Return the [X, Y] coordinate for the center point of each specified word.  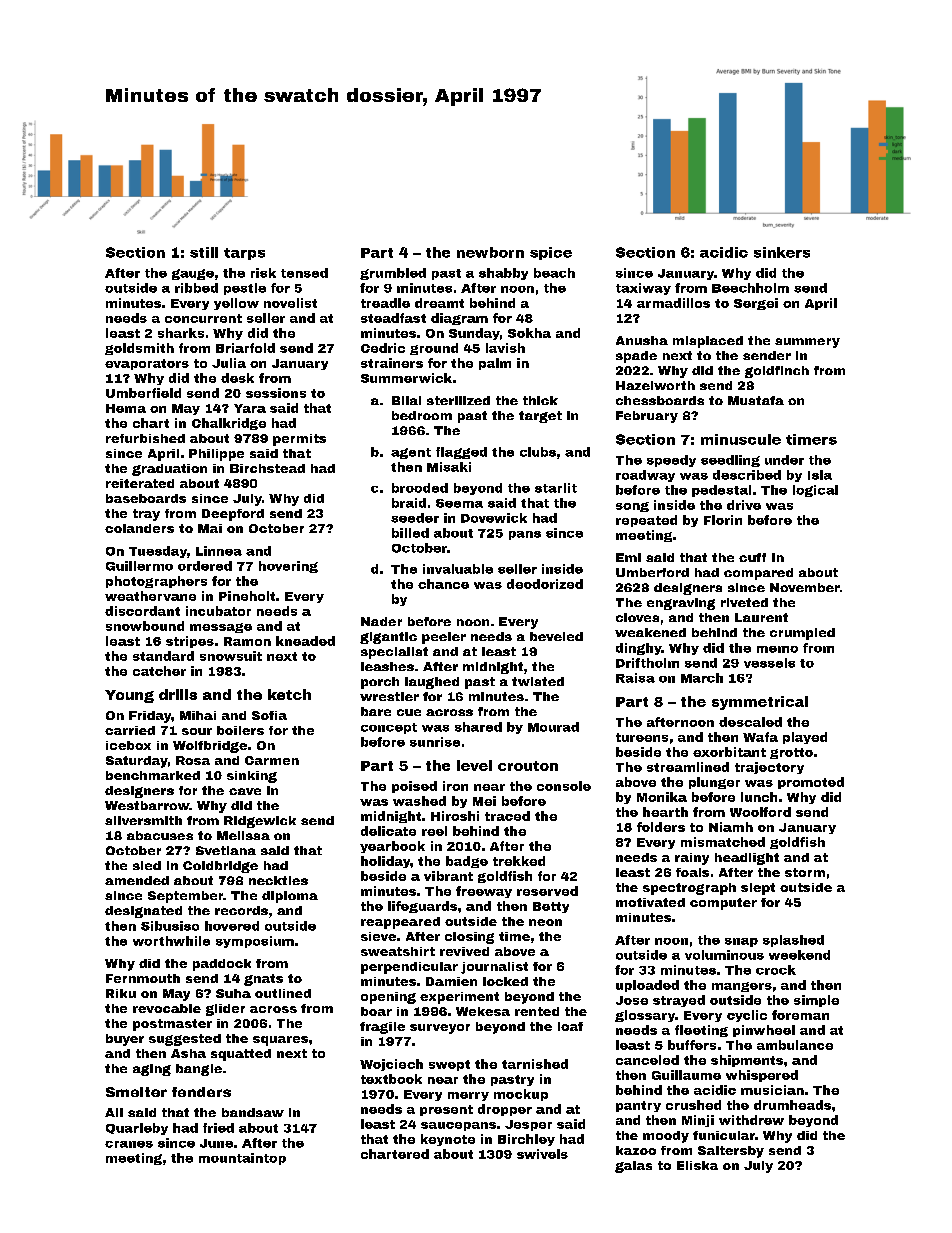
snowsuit [231, 656]
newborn [490, 252]
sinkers [782, 252]
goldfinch [777, 372]
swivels [542, 1154]
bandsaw [253, 1112]
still [204, 252]
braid [409, 503]
